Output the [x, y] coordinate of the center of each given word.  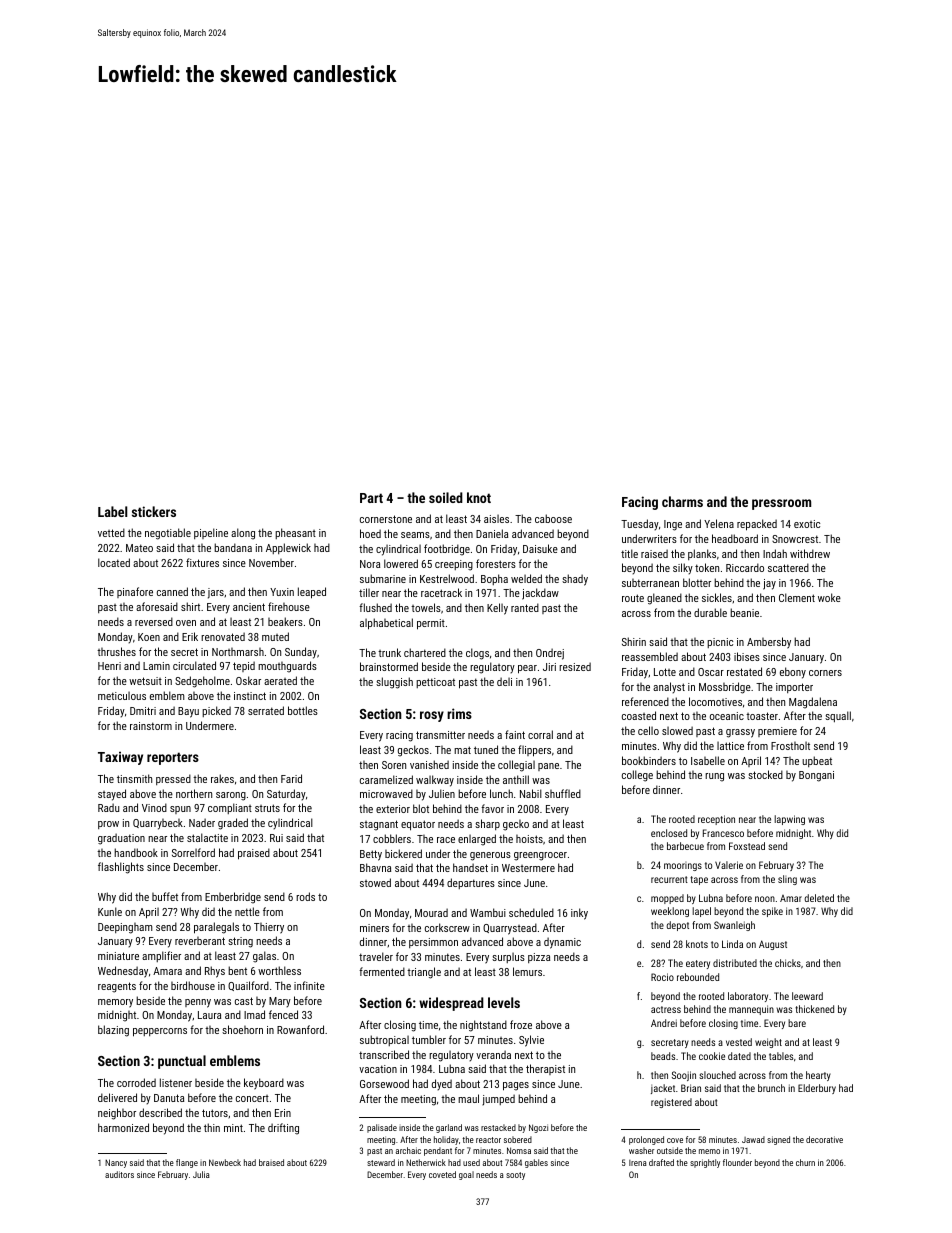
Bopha [494, 579]
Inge [673, 525]
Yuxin [282, 592]
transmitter [440, 735]
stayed [112, 795]
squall [838, 716]
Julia [201, 1174]
